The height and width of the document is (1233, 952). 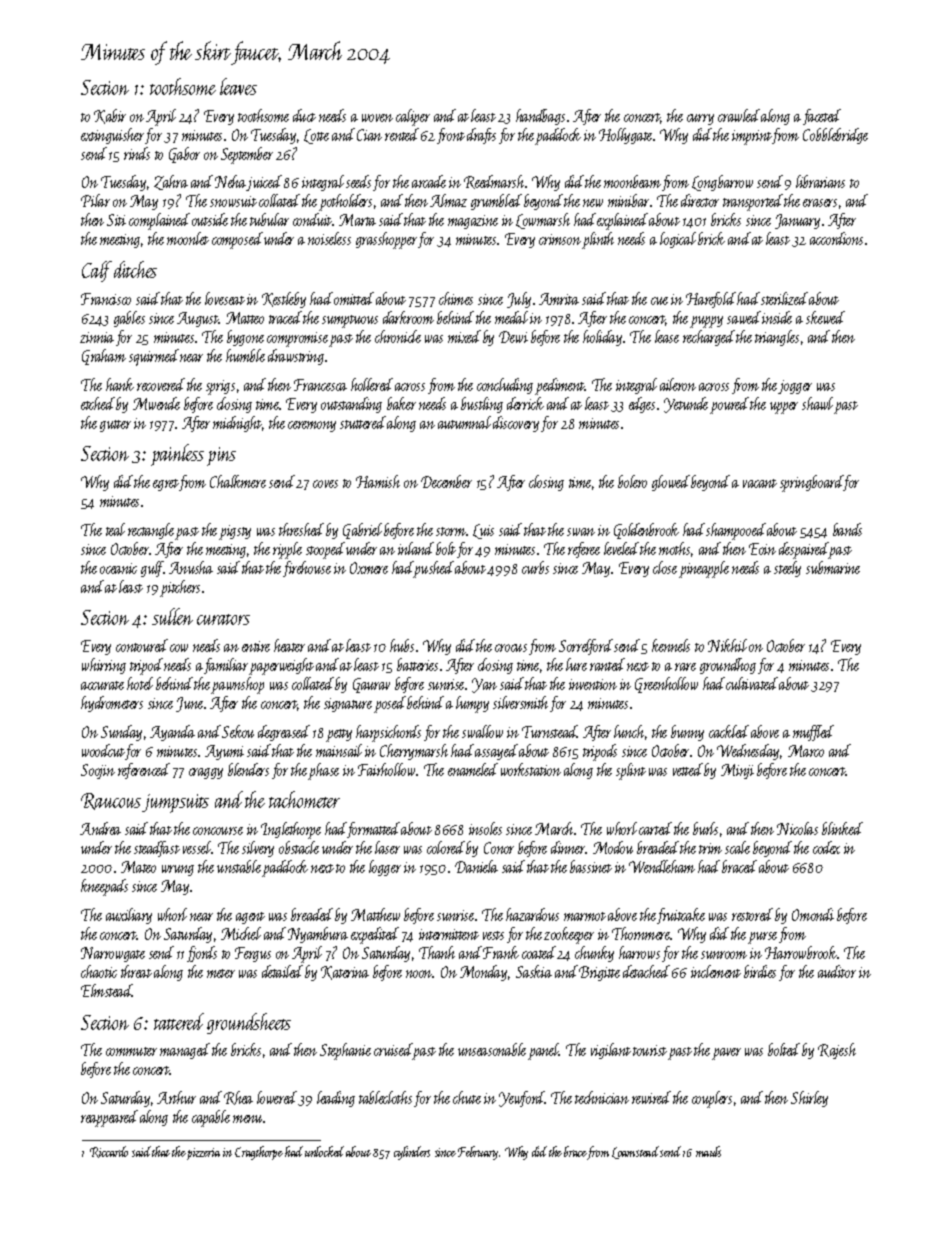 I want to click on faceted, so click(x=822, y=117).
